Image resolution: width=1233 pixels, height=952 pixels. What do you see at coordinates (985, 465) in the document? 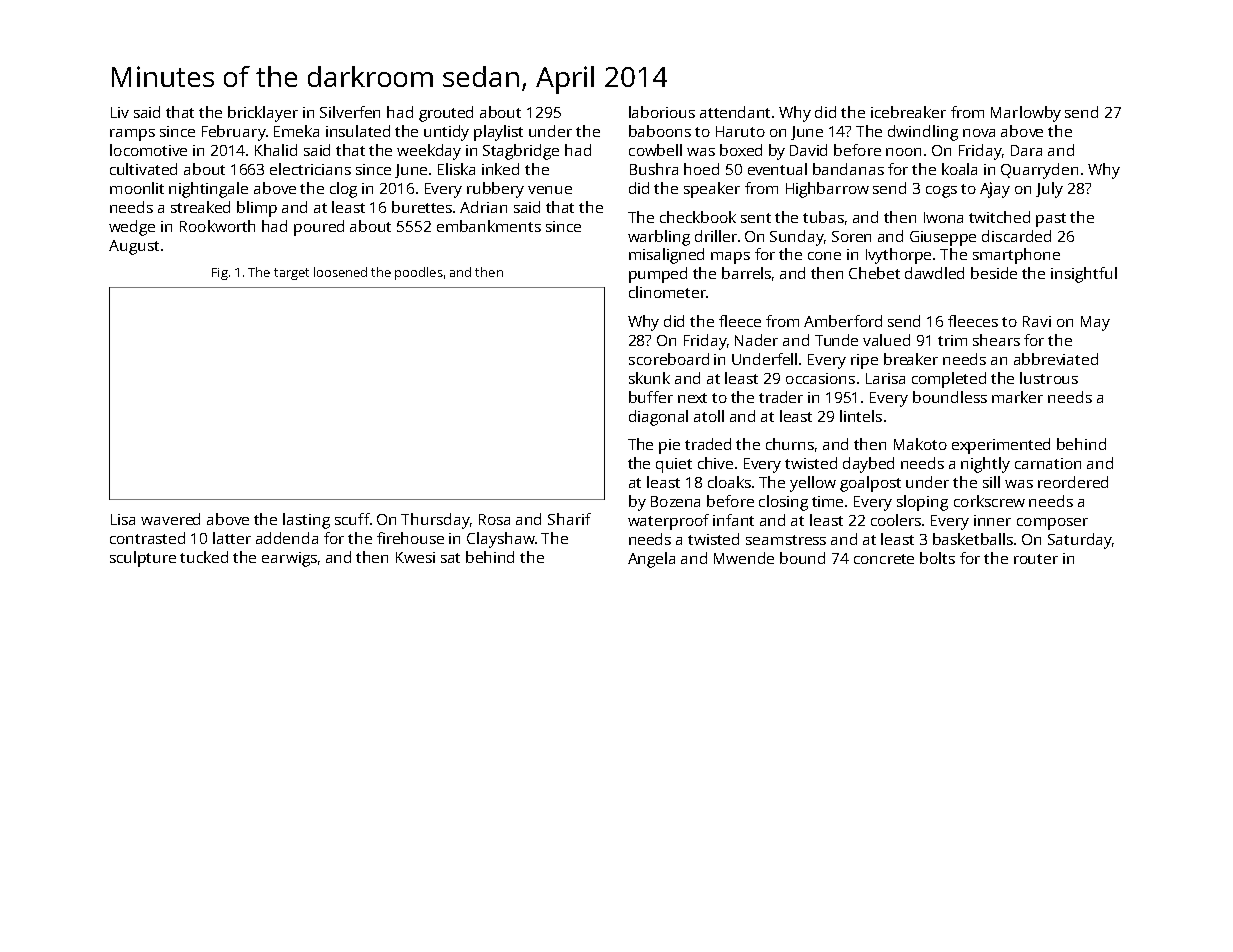
I see `nightly` at bounding box center [985, 465].
